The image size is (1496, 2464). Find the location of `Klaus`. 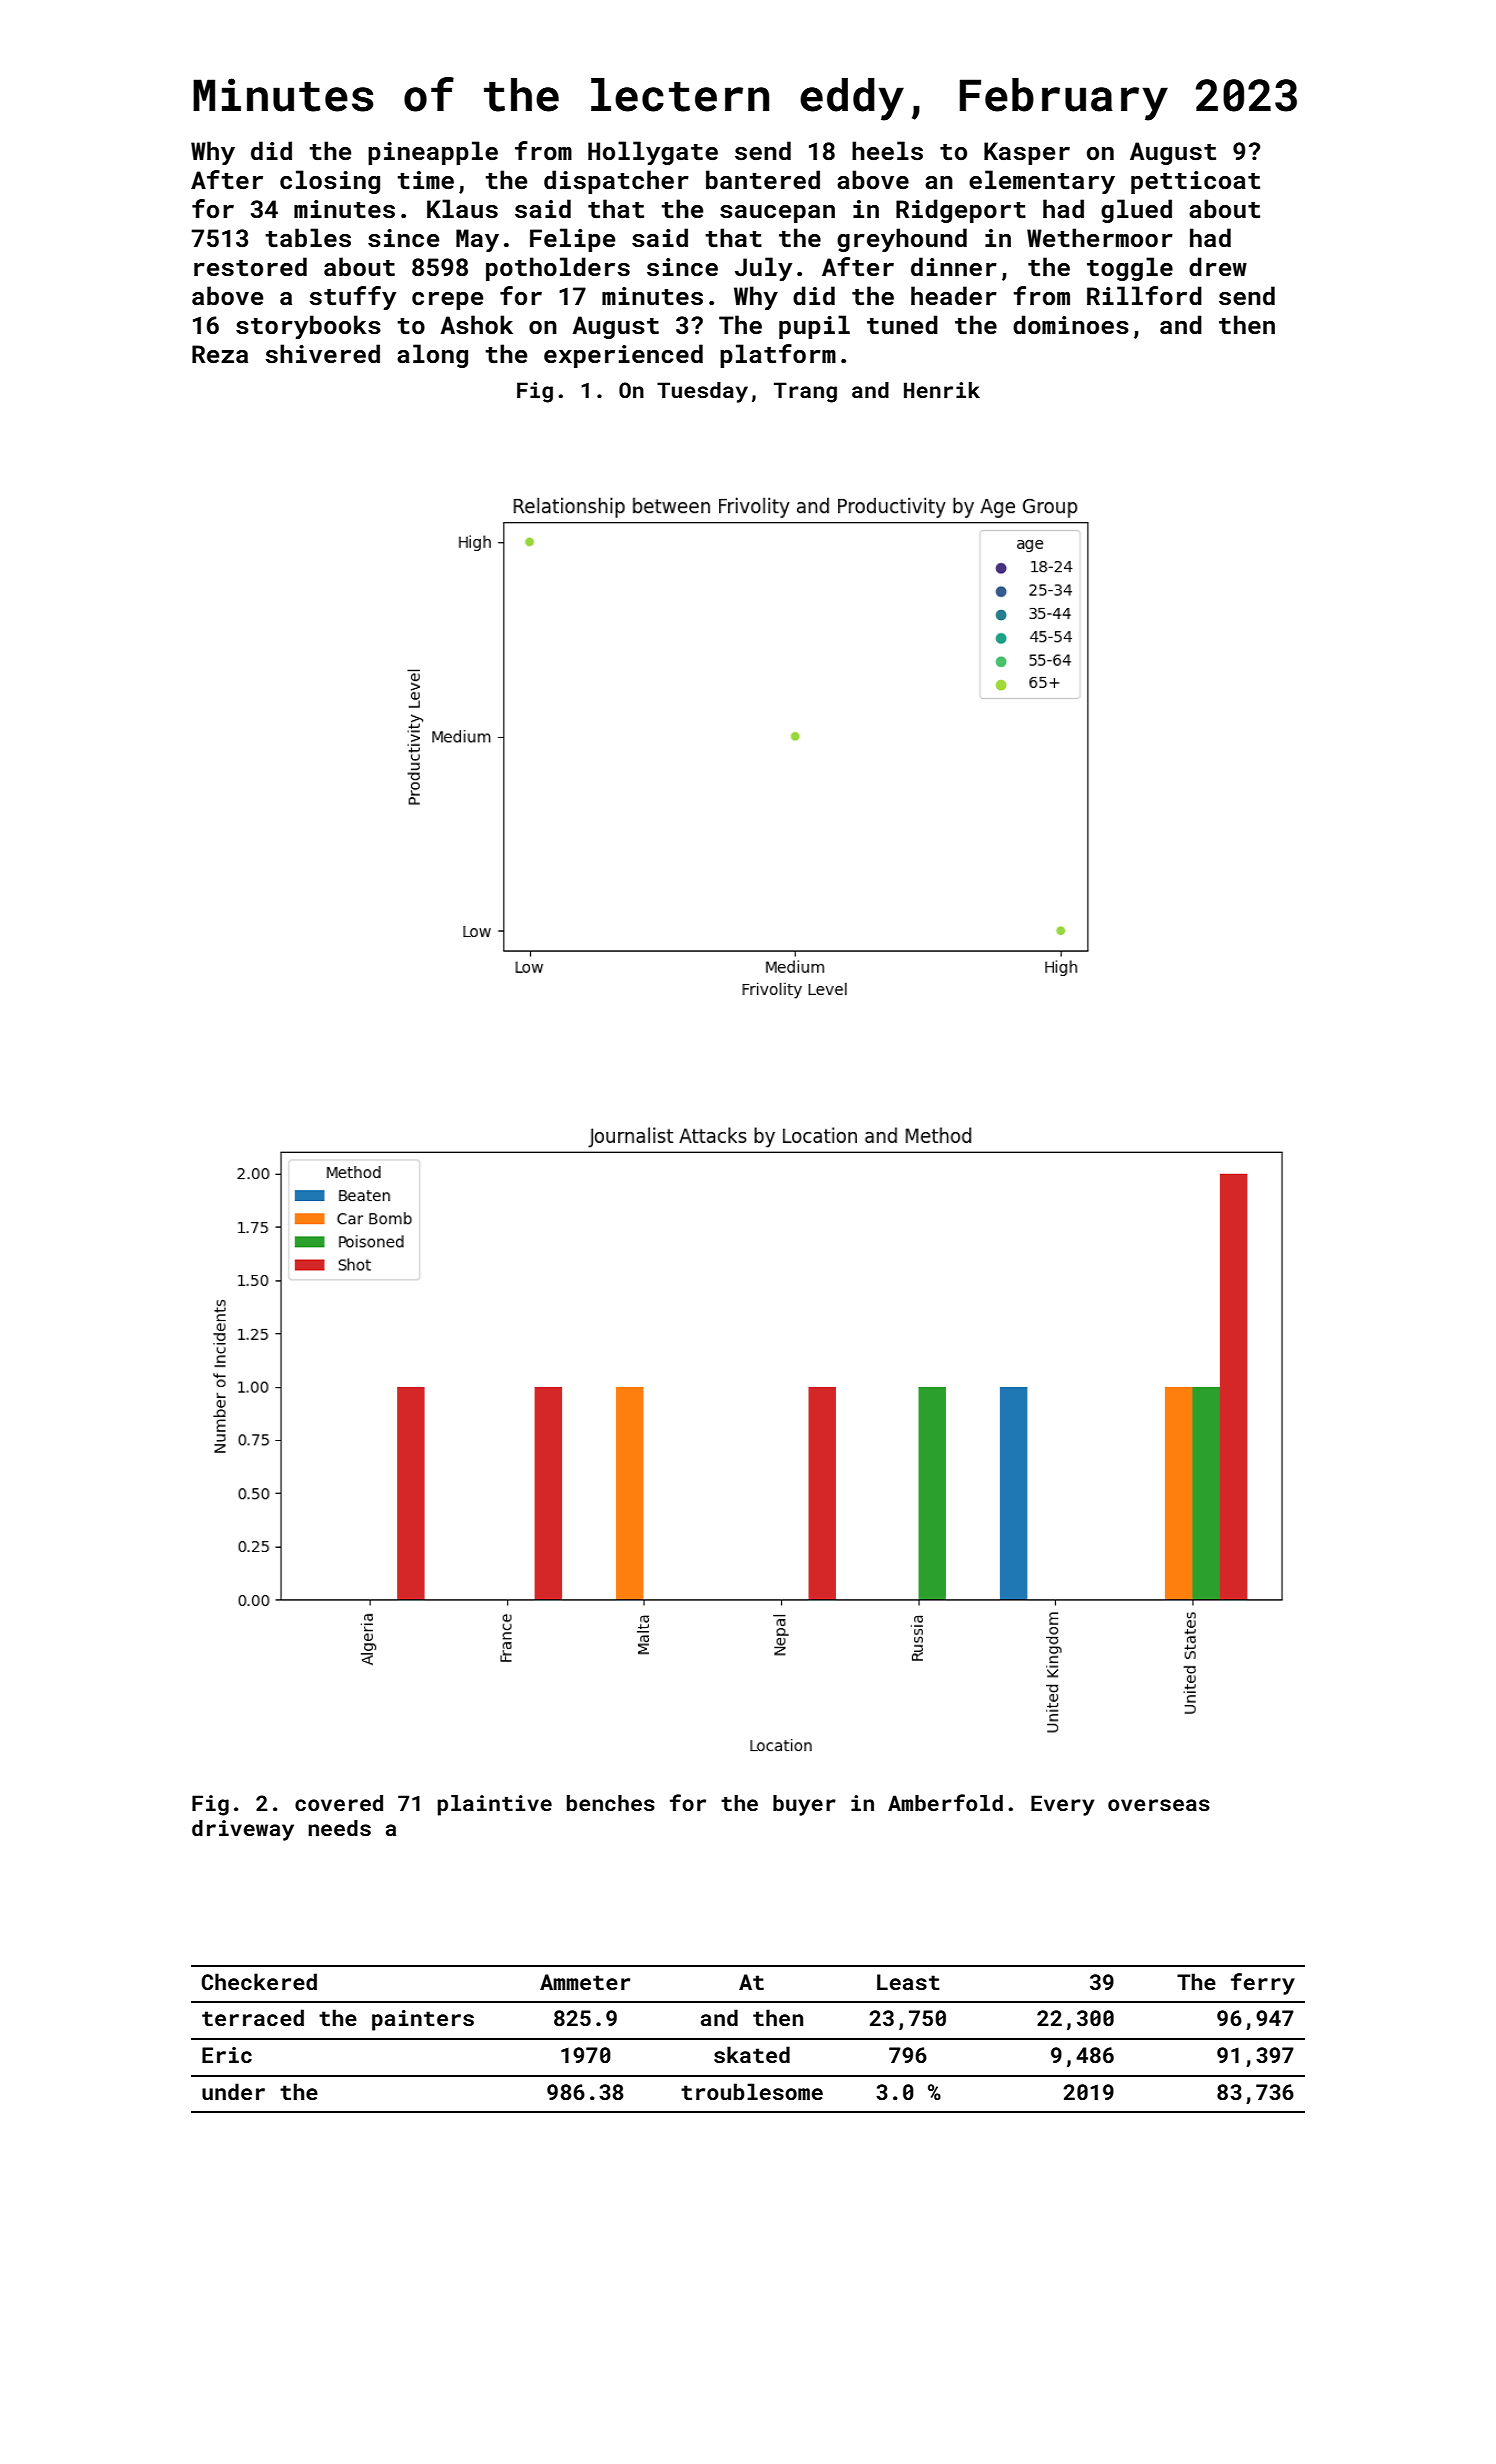

Klaus is located at coordinates (462, 209).
